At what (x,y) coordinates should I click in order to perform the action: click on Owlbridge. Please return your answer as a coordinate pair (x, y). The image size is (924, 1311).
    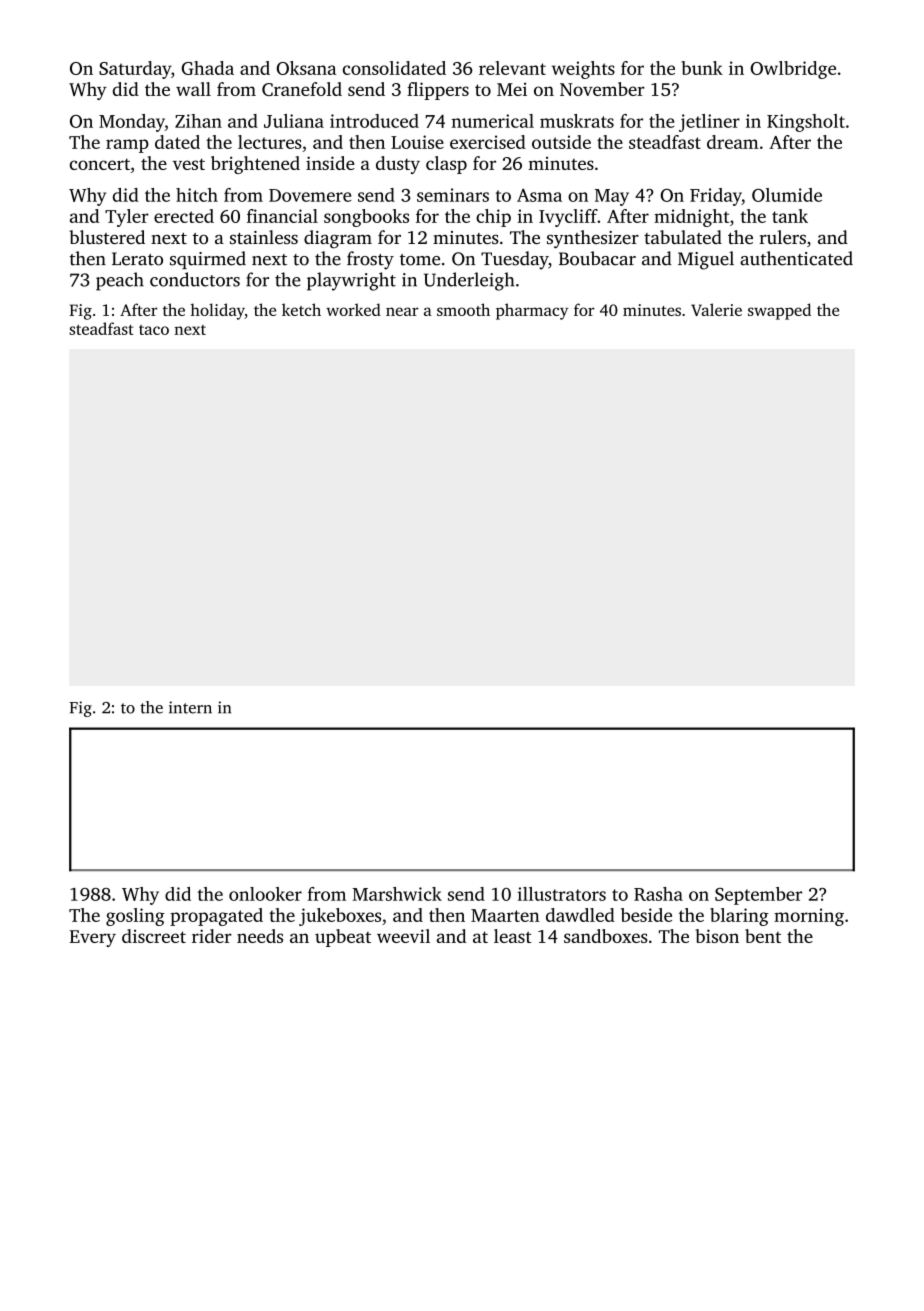
    Looking at the image, I should click on (793, 70).
